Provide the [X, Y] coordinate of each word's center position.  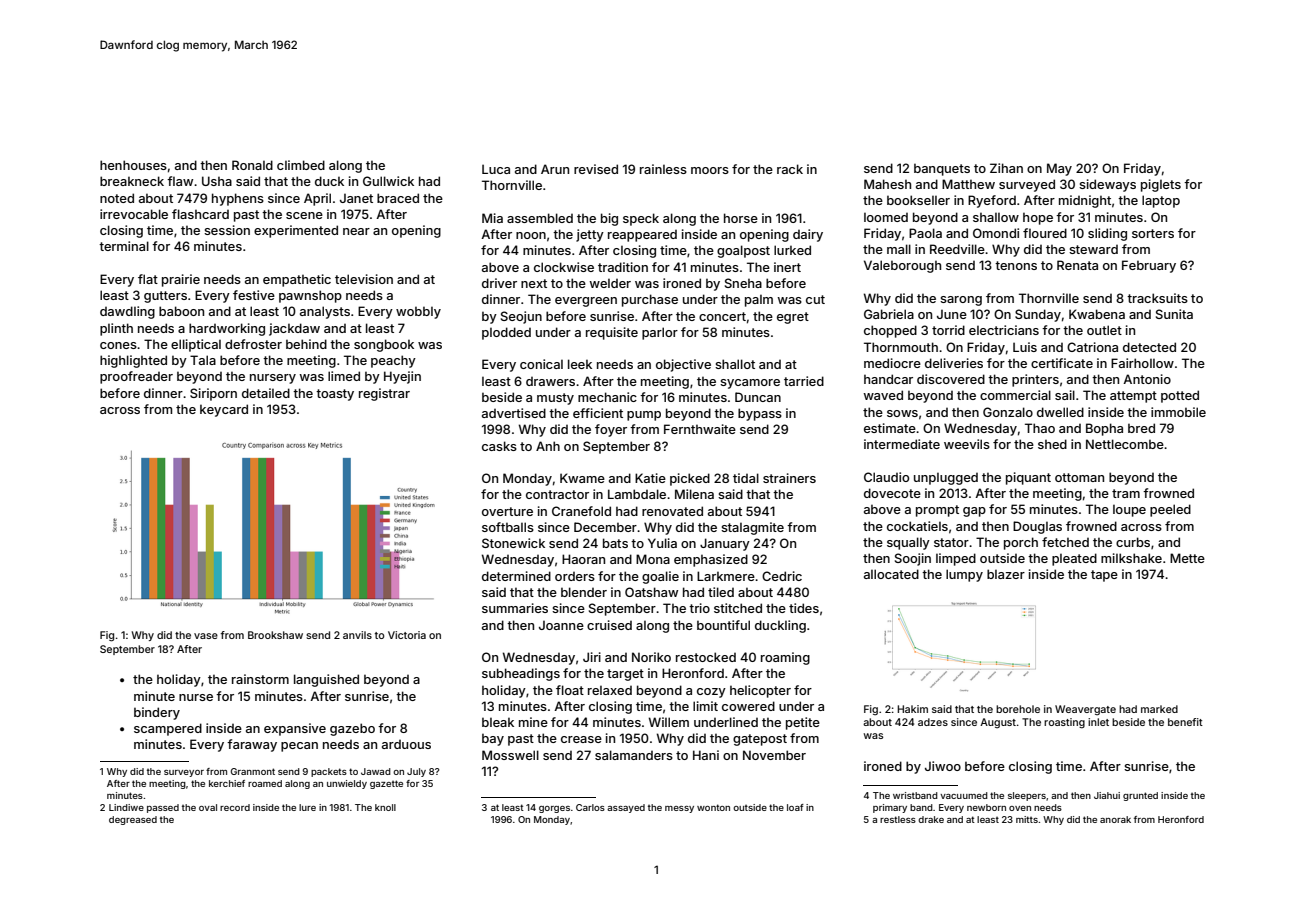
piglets [1161, 185]
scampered [168, 729]
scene [304, 215]
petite [803, 723]
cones [118, 345]
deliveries [954, 363]
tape [1104, 576]
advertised [514, 413]
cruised [609, 625]
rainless [663, 169]
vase [206, 636]
